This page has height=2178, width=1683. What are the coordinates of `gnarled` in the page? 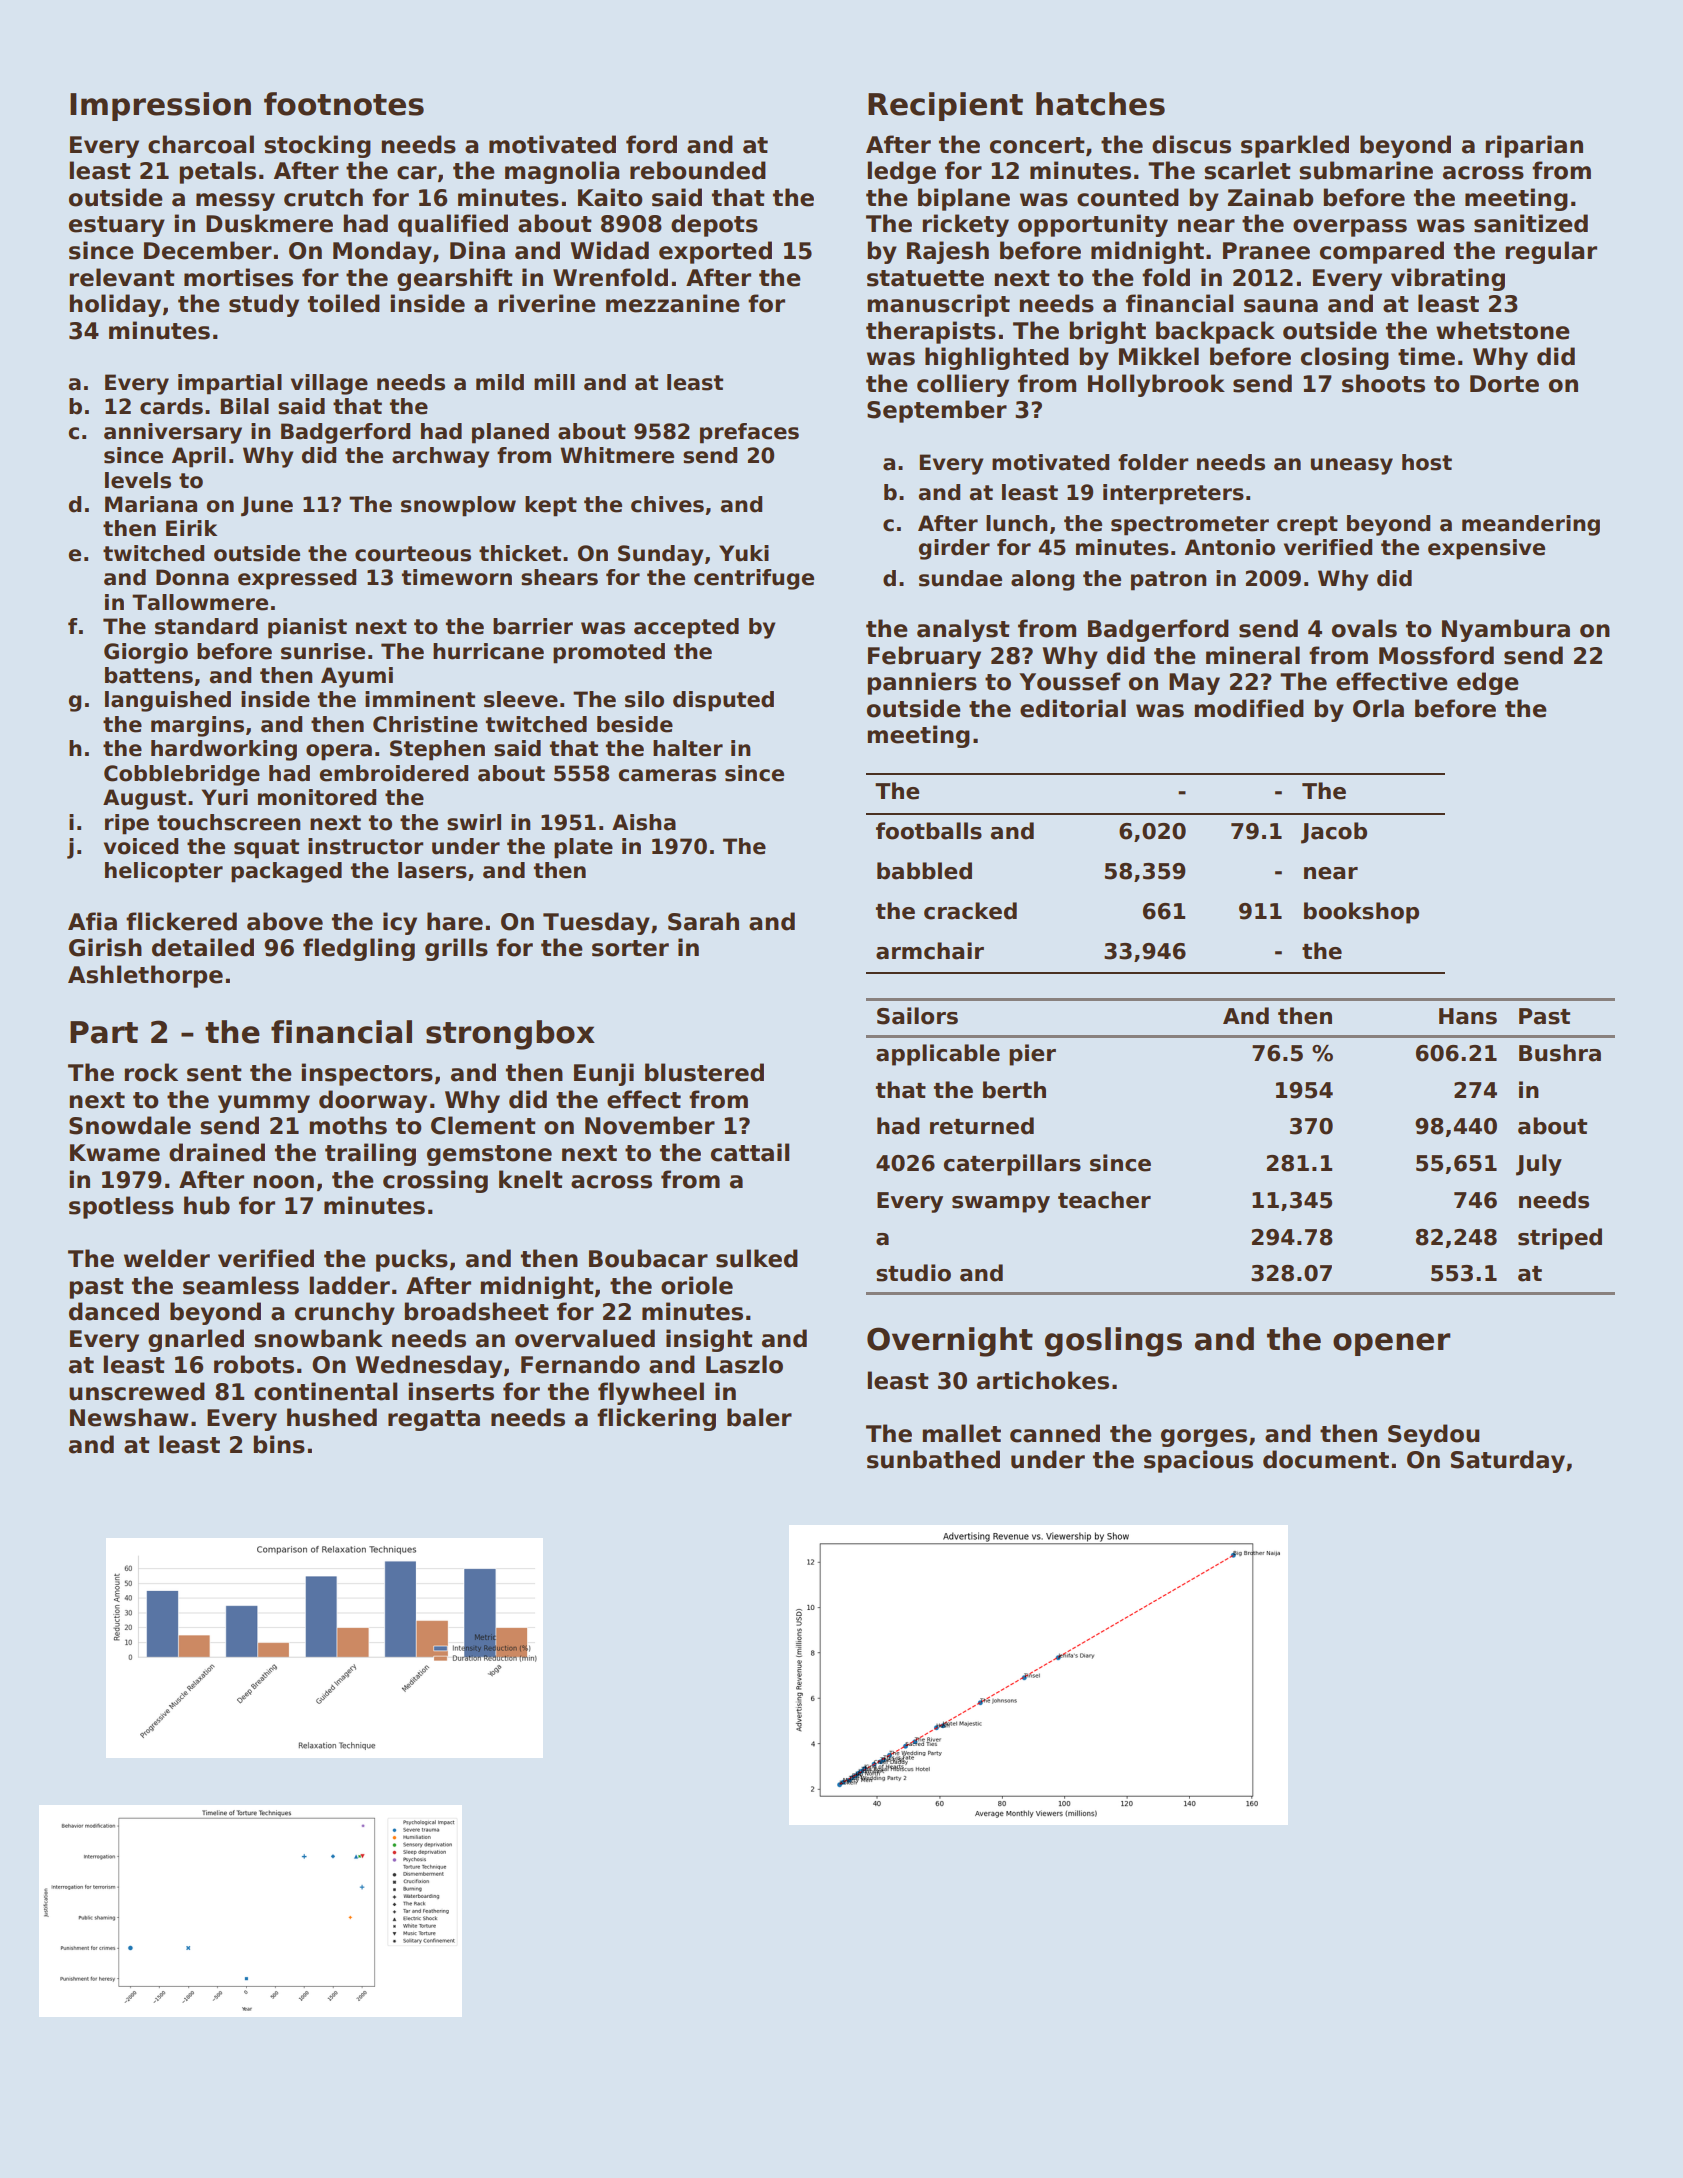 It's located at (196, 1340).
